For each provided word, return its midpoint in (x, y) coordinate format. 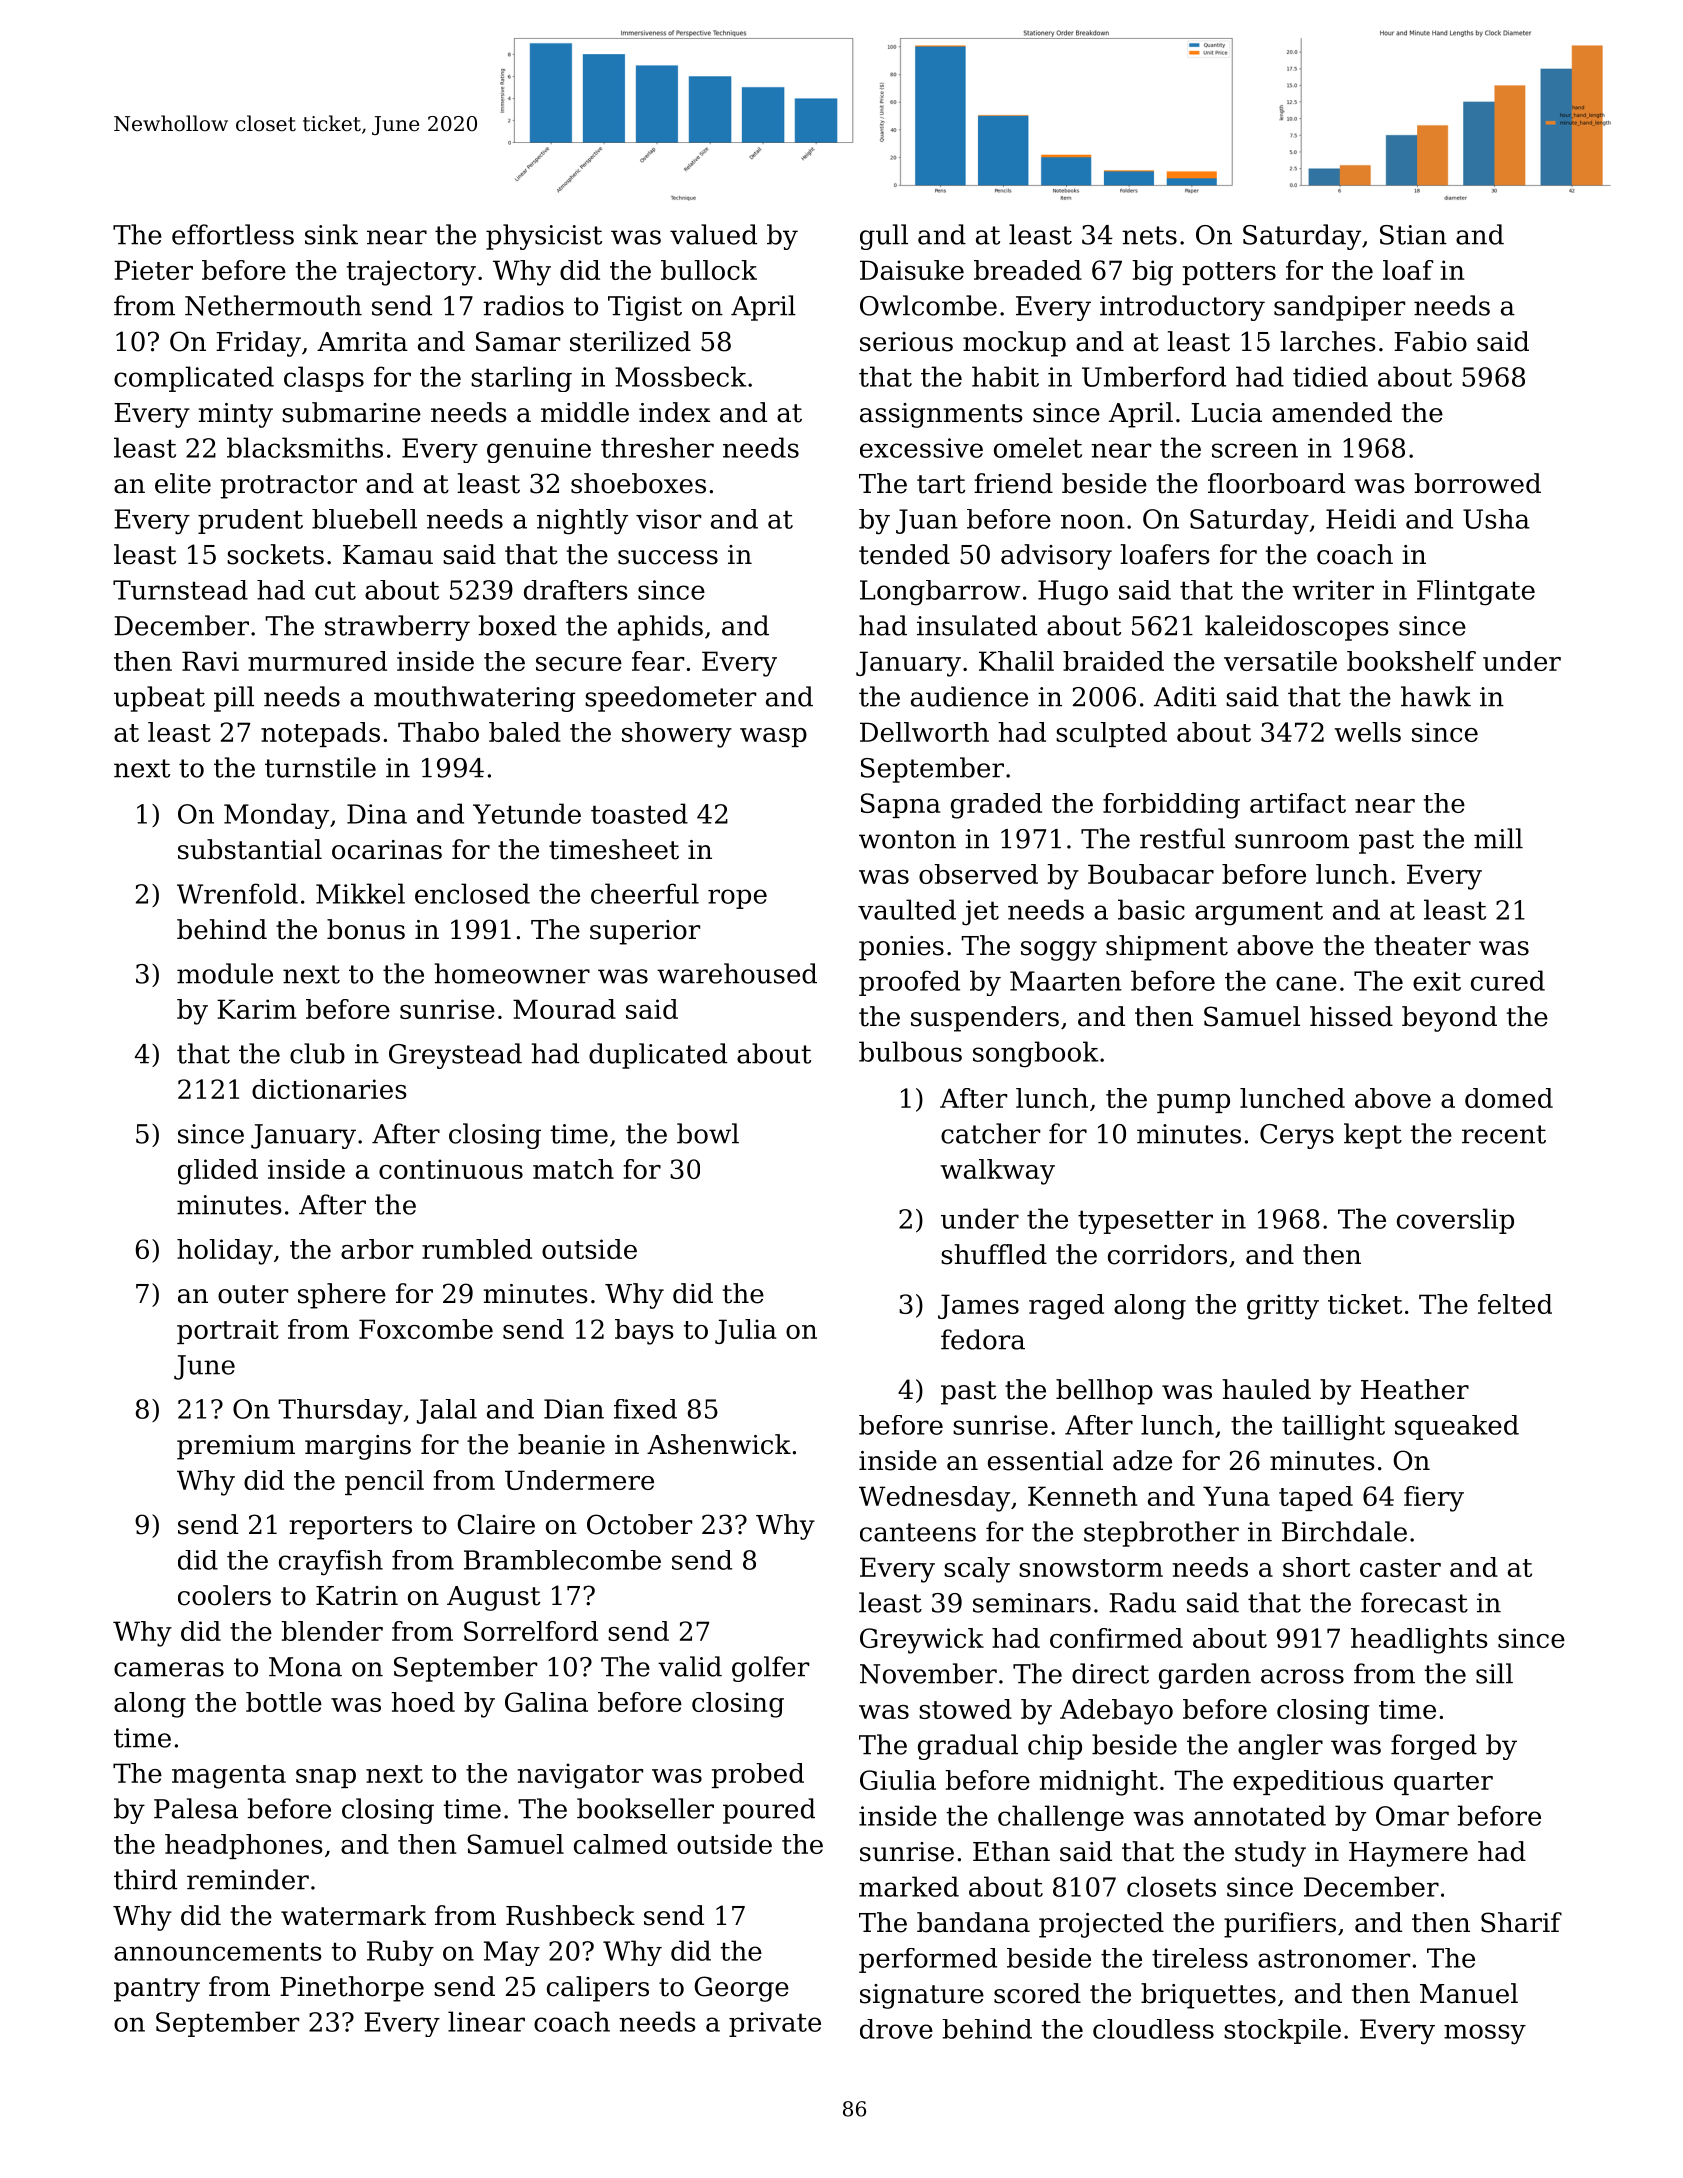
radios (523, 305)
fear (658, 661)
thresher (657, 447)
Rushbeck (570, 1915)
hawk (1436, 696)
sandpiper (1339, 308)
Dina (377, 814)
